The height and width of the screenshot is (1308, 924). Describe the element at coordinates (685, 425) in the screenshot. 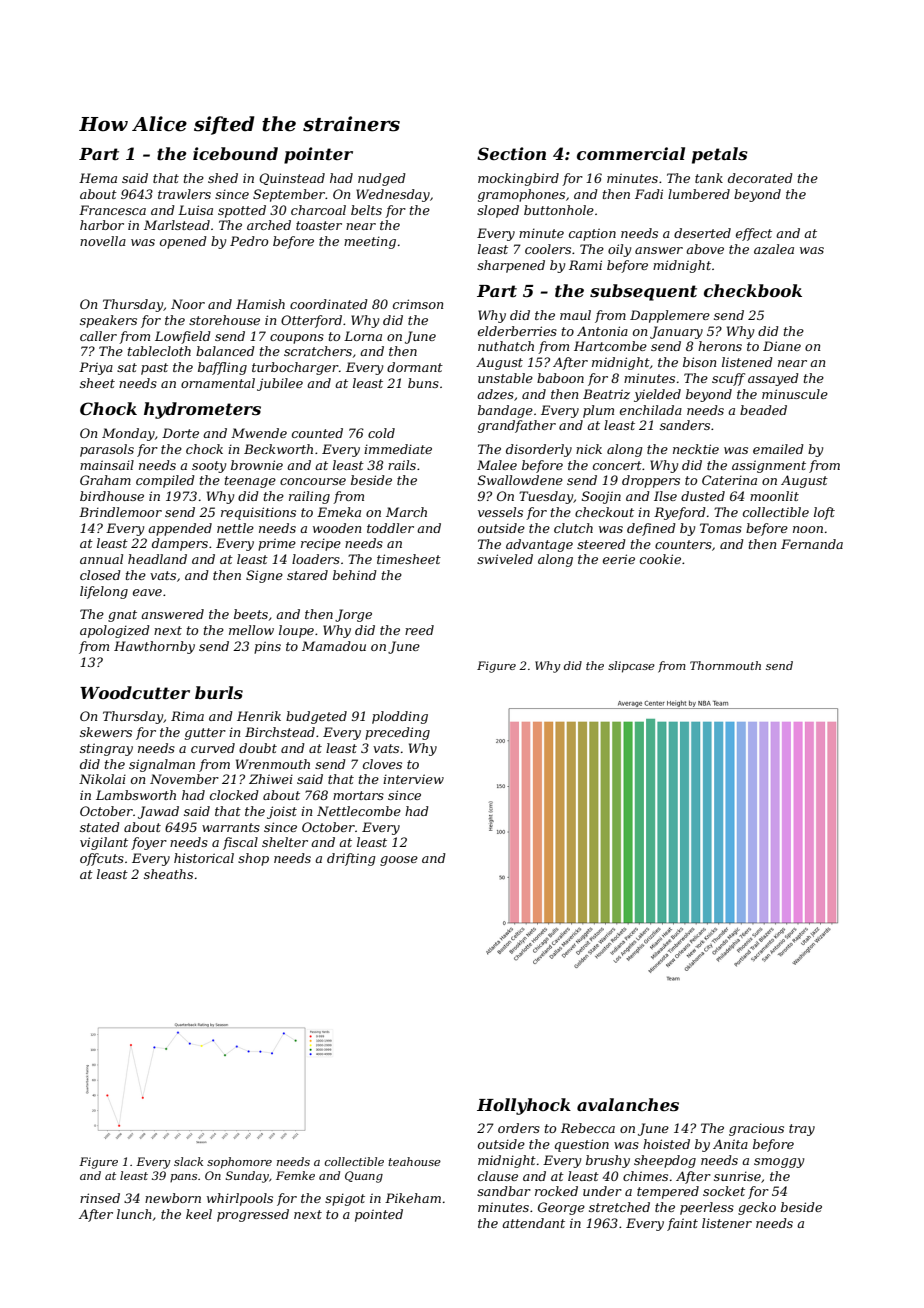

I see `sanders` at that location.
